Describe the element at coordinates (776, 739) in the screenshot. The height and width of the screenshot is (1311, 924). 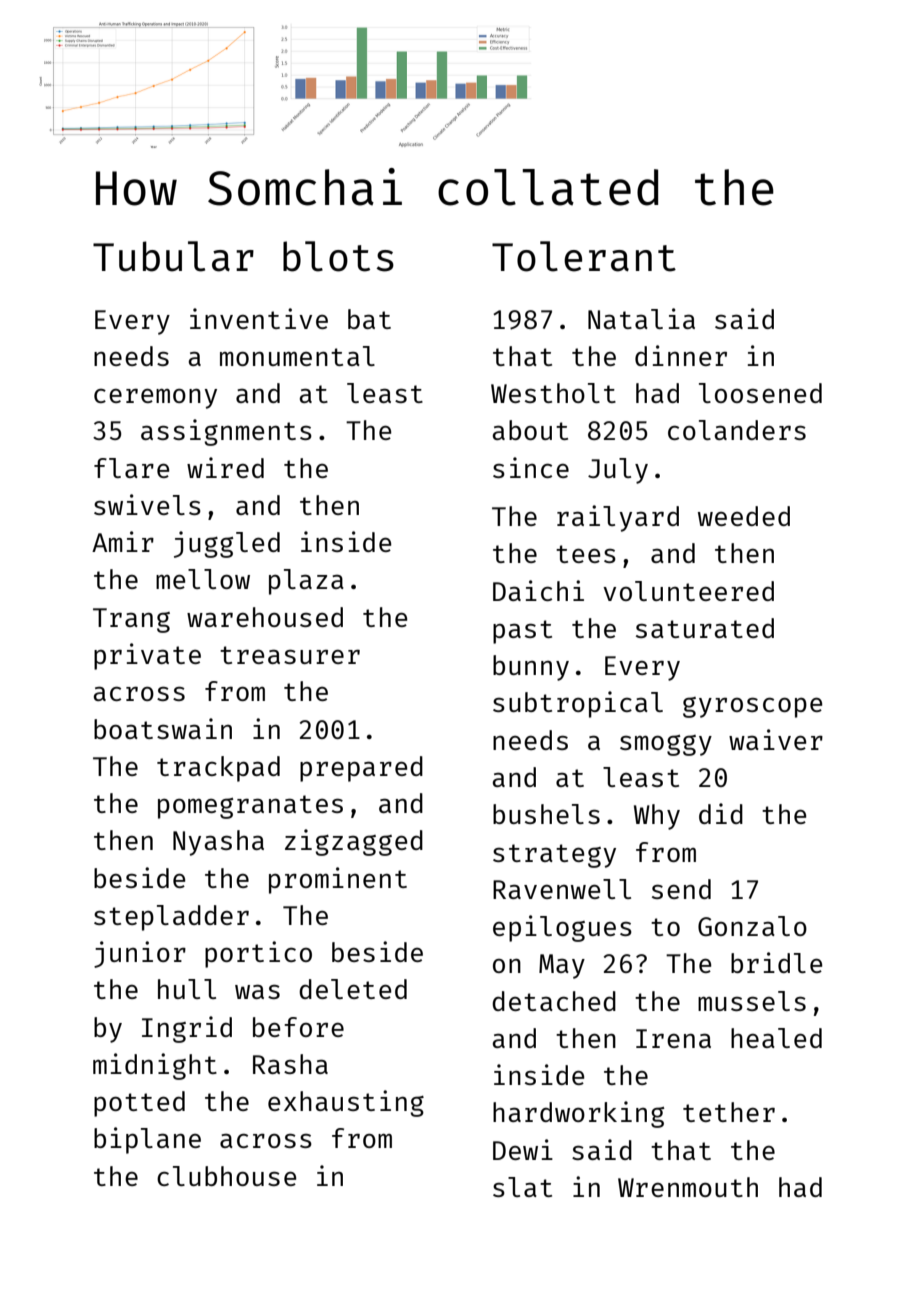
I see `waiver` at that location.
